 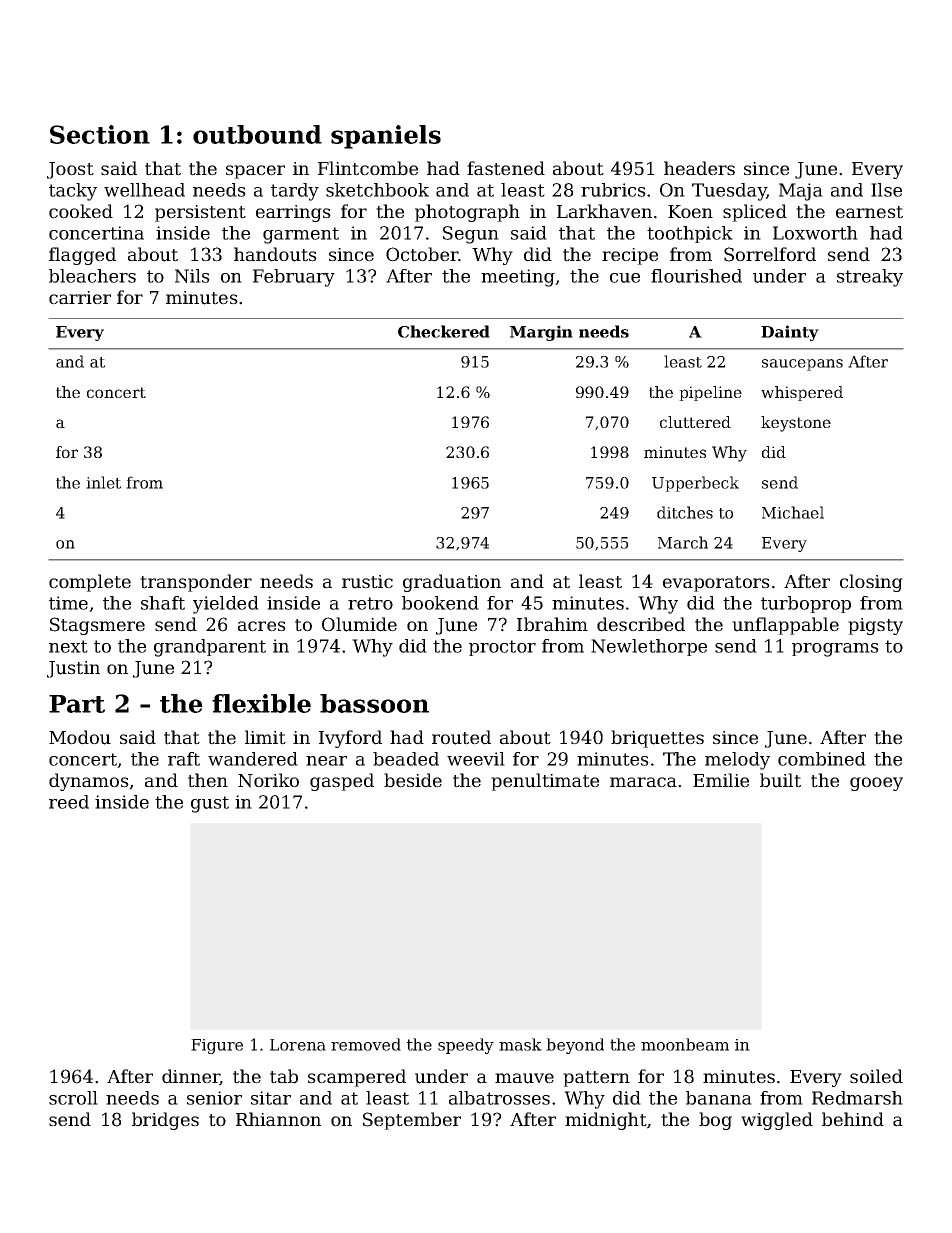 What do you see at coordinates (710, 393) in the screenshot?
I see `pipeline` at bounding box center [710, 393].
